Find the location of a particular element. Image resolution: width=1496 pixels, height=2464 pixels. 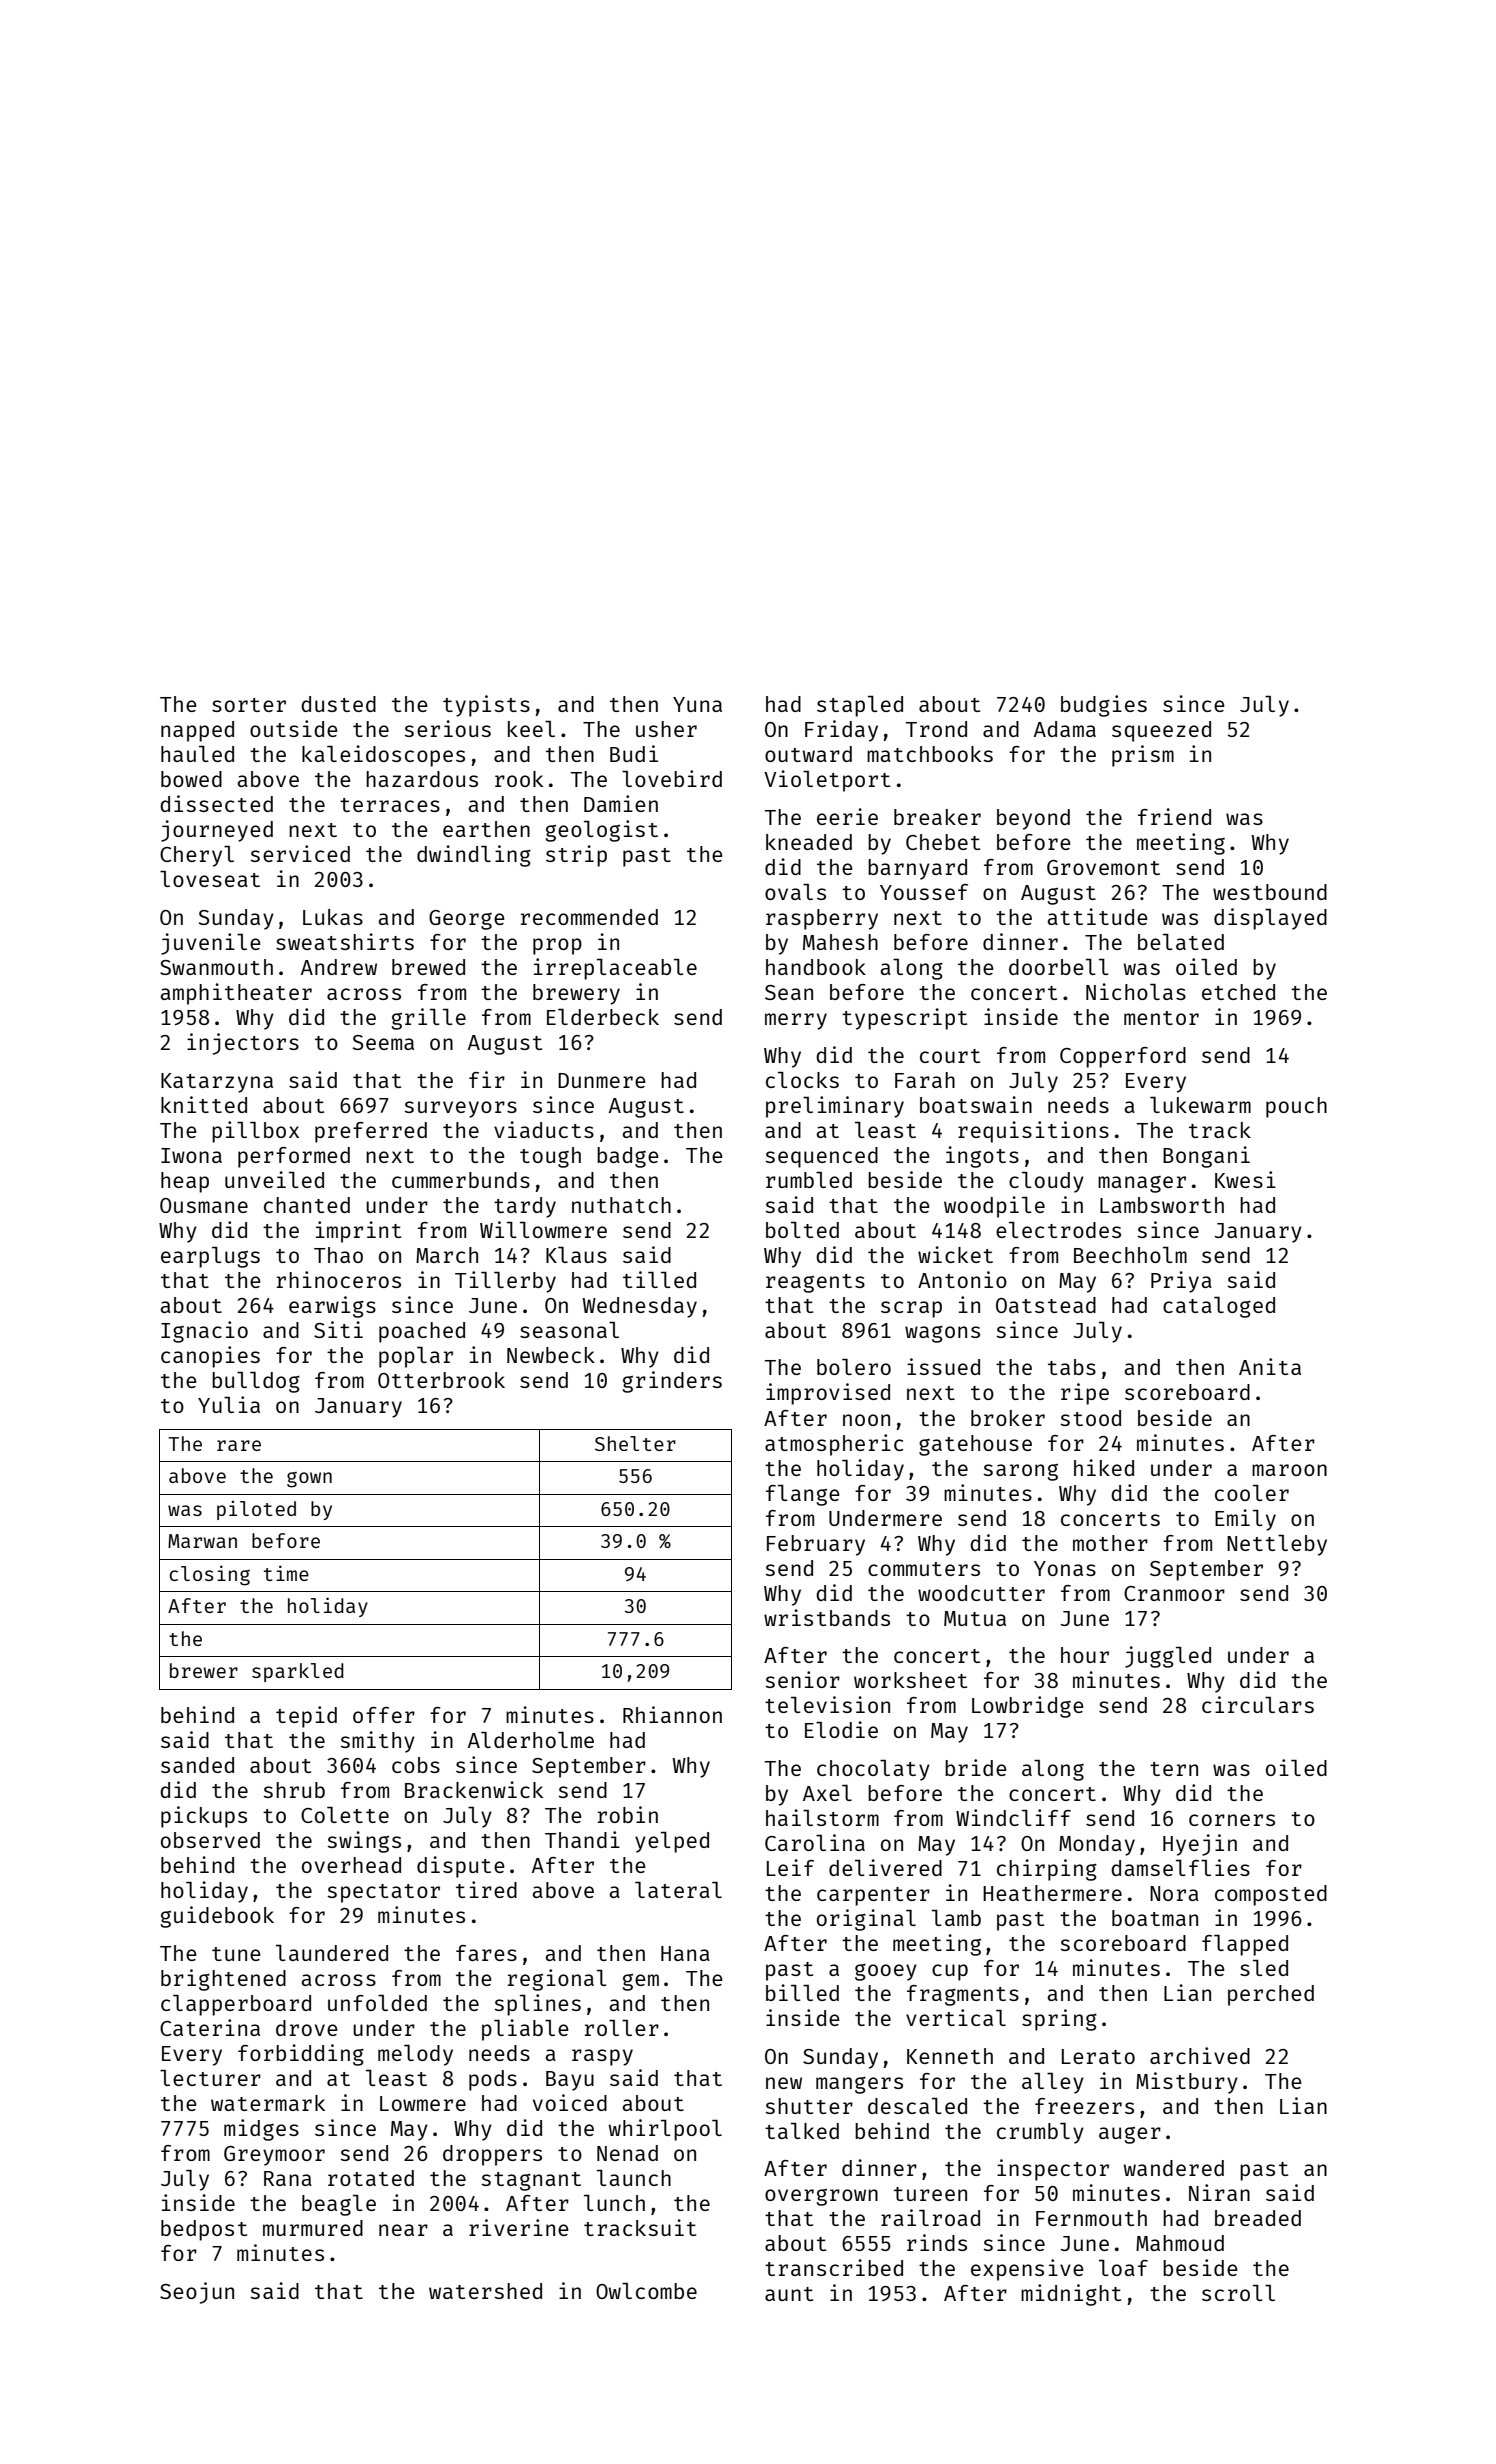

poplar is located at coordinates (416, 1357).
